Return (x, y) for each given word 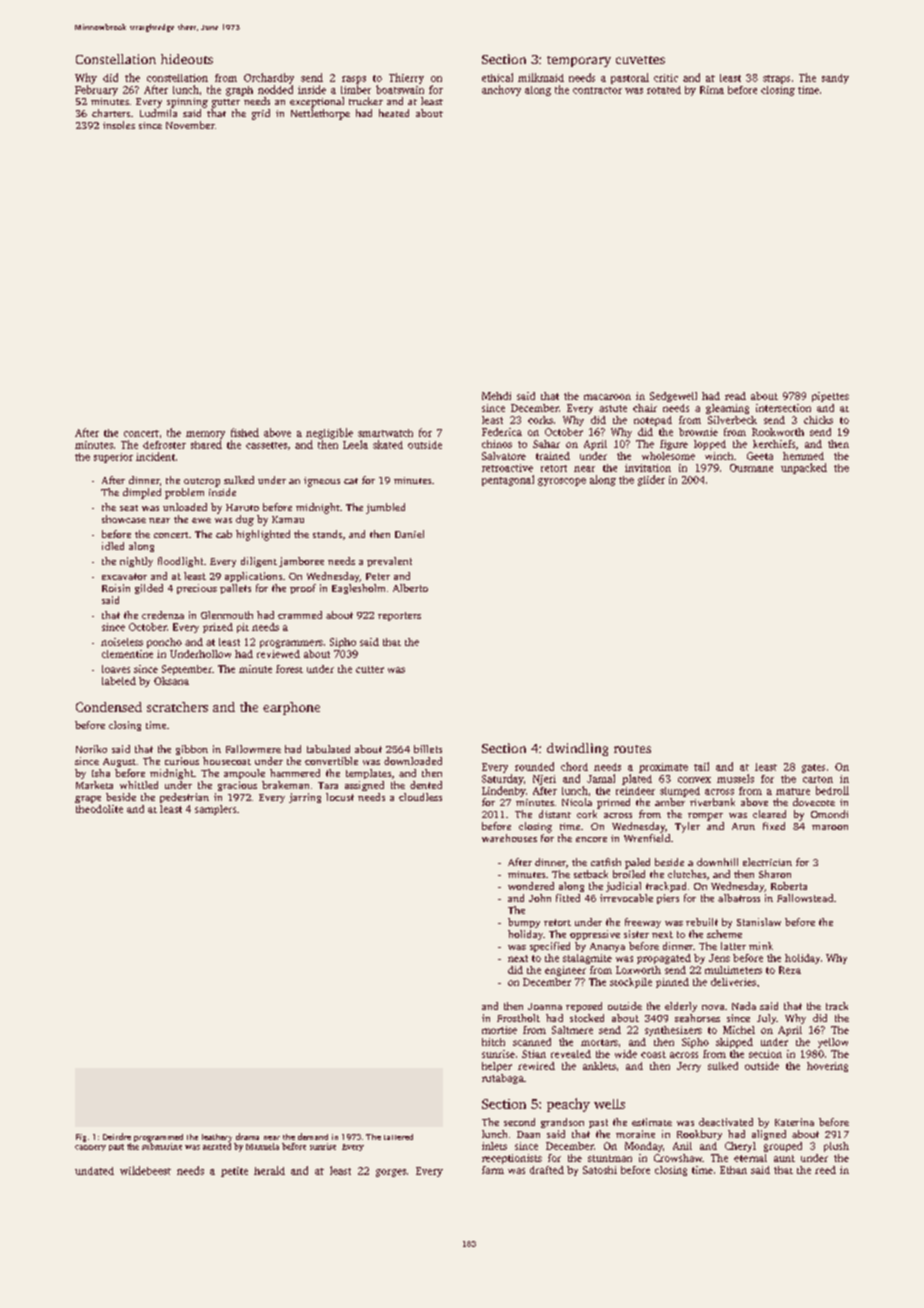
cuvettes (640, 60)
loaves (116, 669)
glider (651, 480)
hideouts (187, 59)
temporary (579, 61)
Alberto (410, 588)
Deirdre (117, 1136)
